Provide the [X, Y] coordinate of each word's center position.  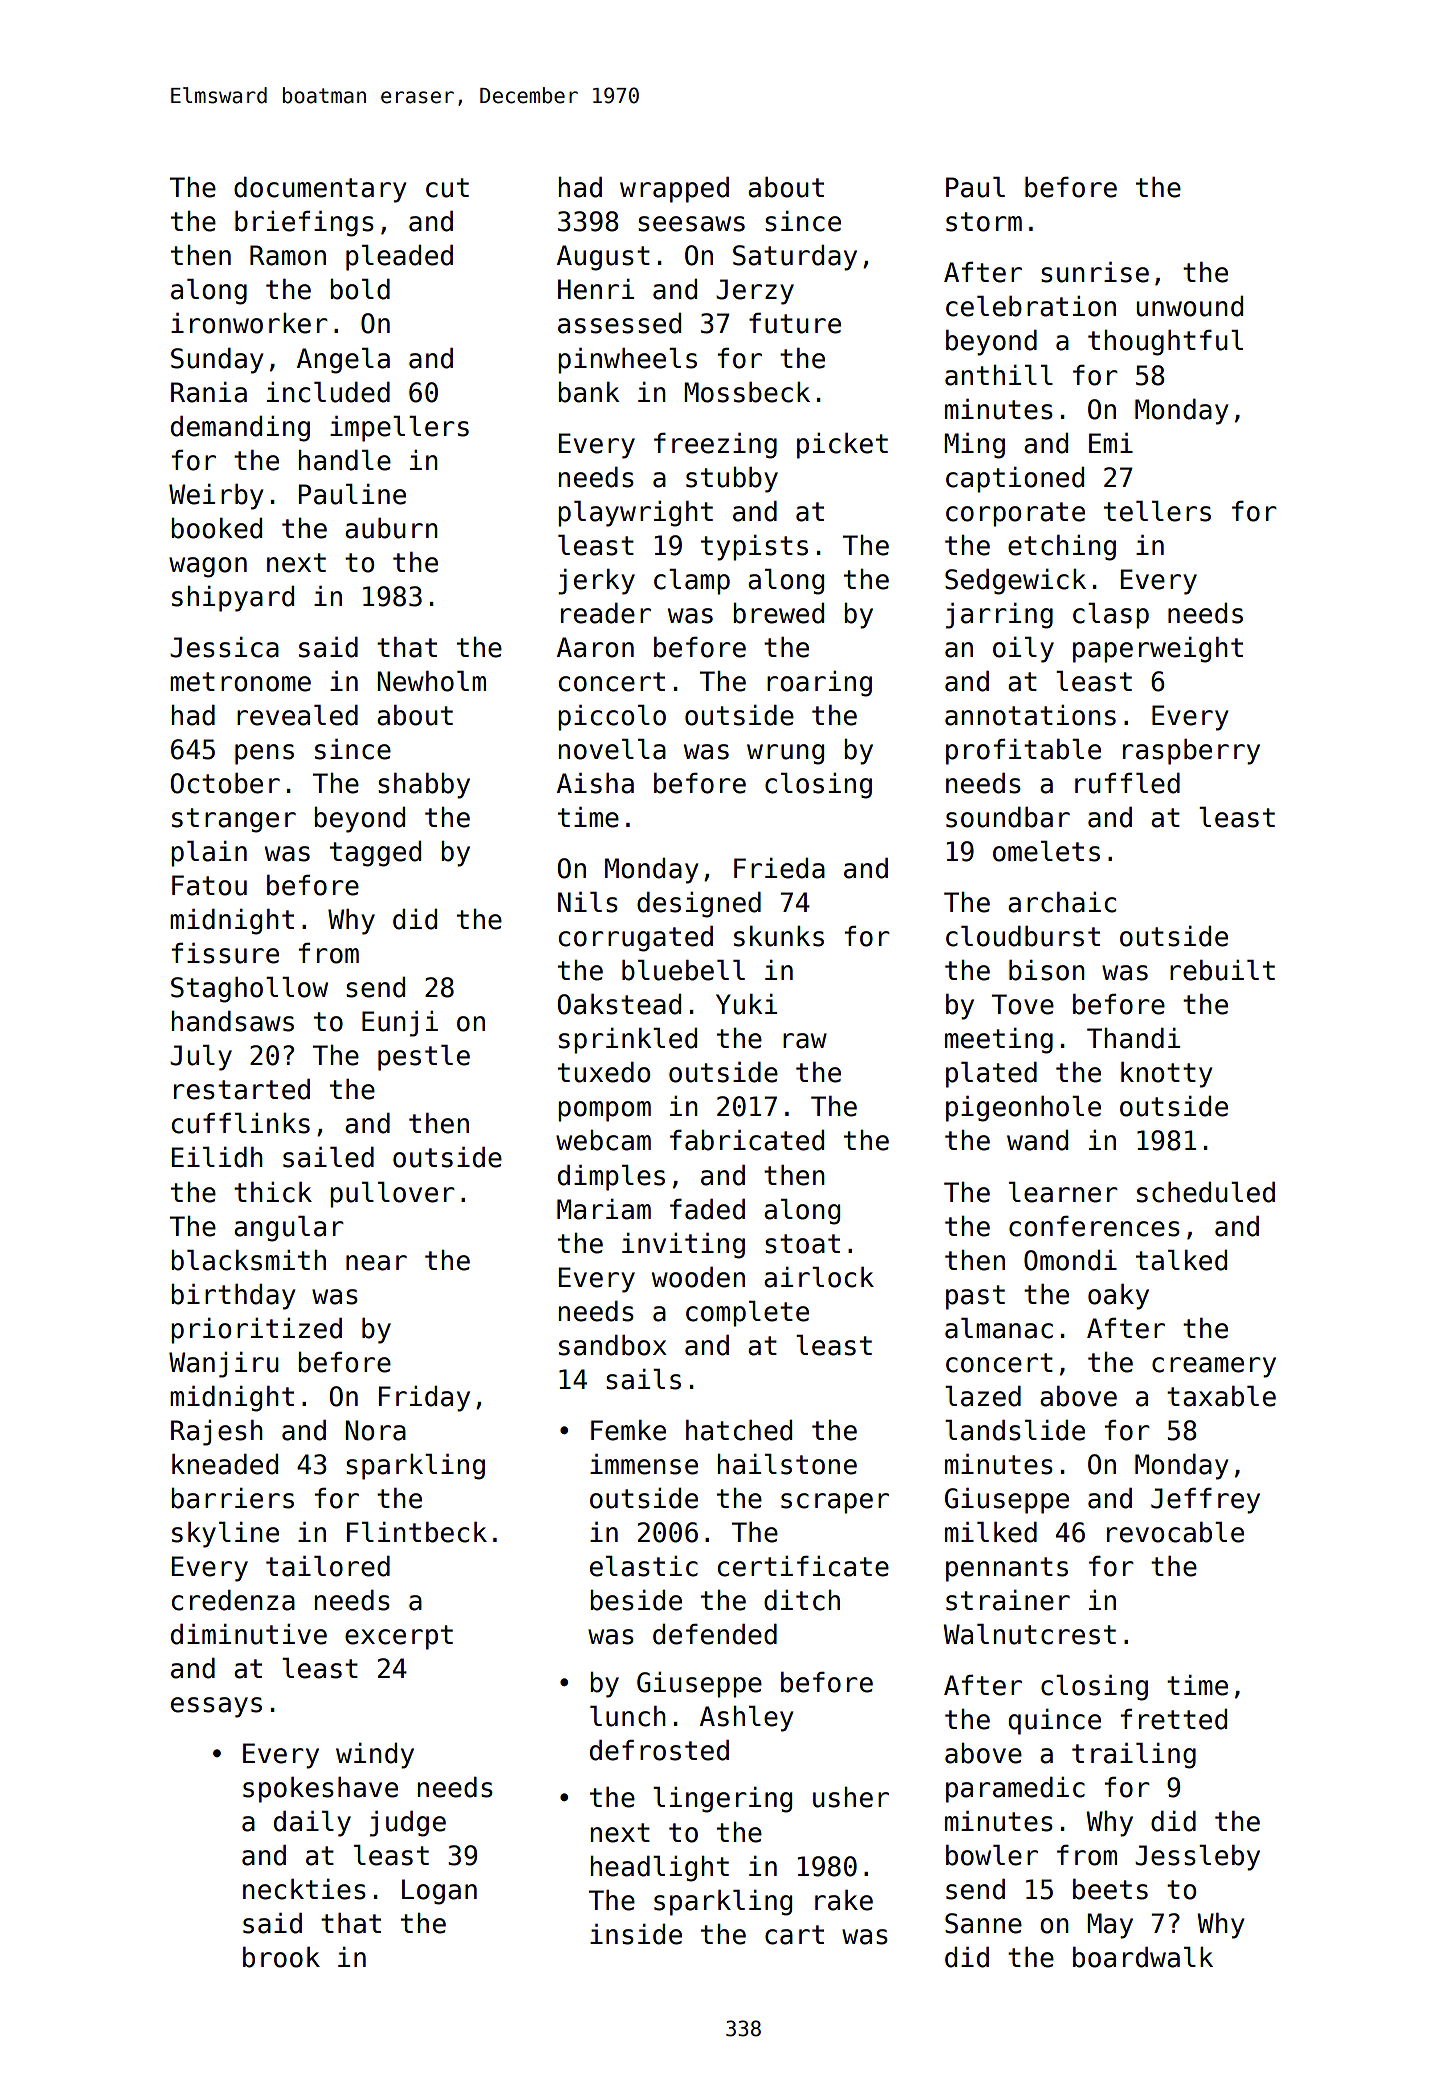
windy [375, 1756]
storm [984, 222]
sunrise [1095, 272]
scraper [835, 1503]
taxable [1221, 1396]
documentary [320, 190]
